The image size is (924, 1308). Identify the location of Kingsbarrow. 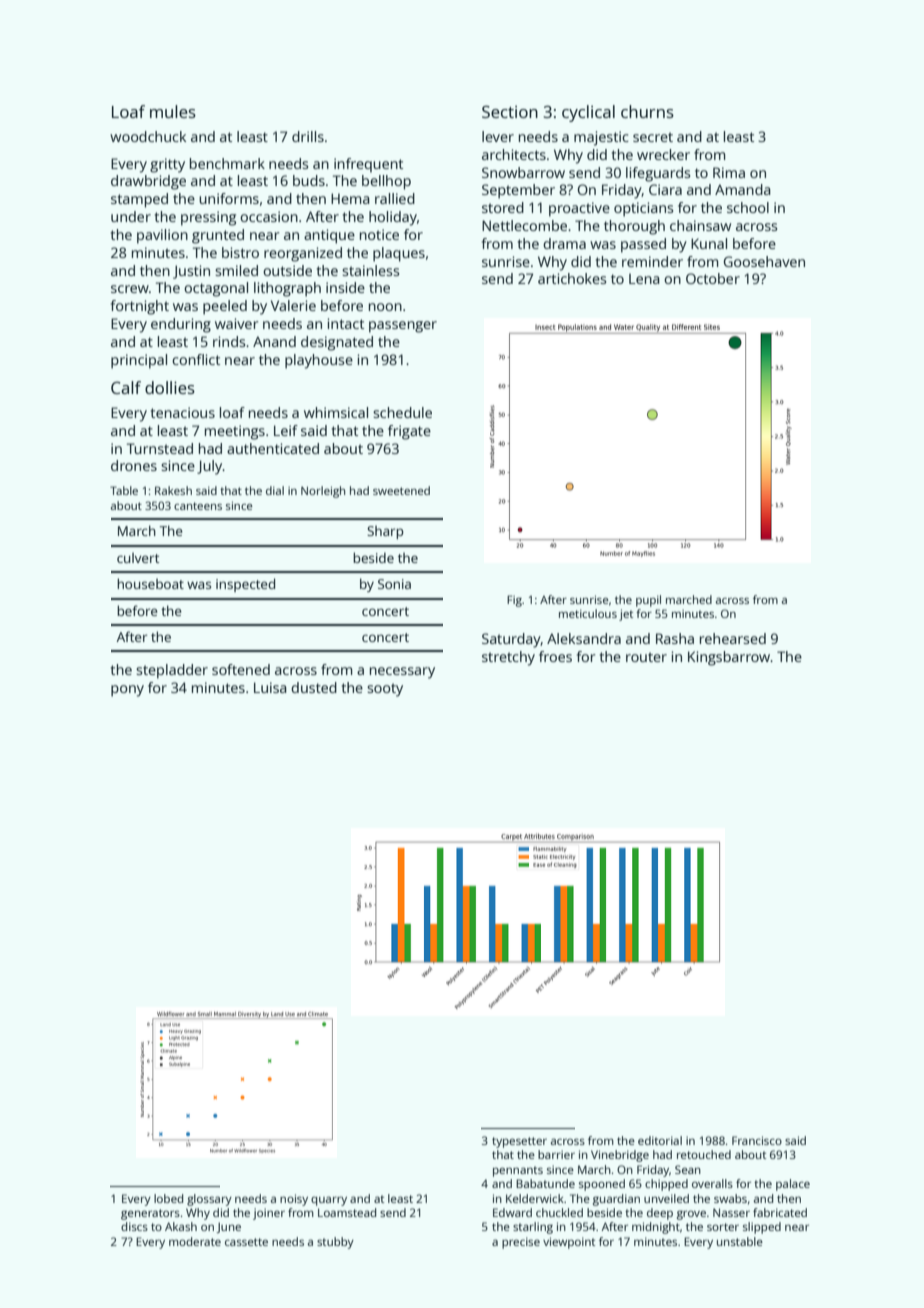
(729, 658).
